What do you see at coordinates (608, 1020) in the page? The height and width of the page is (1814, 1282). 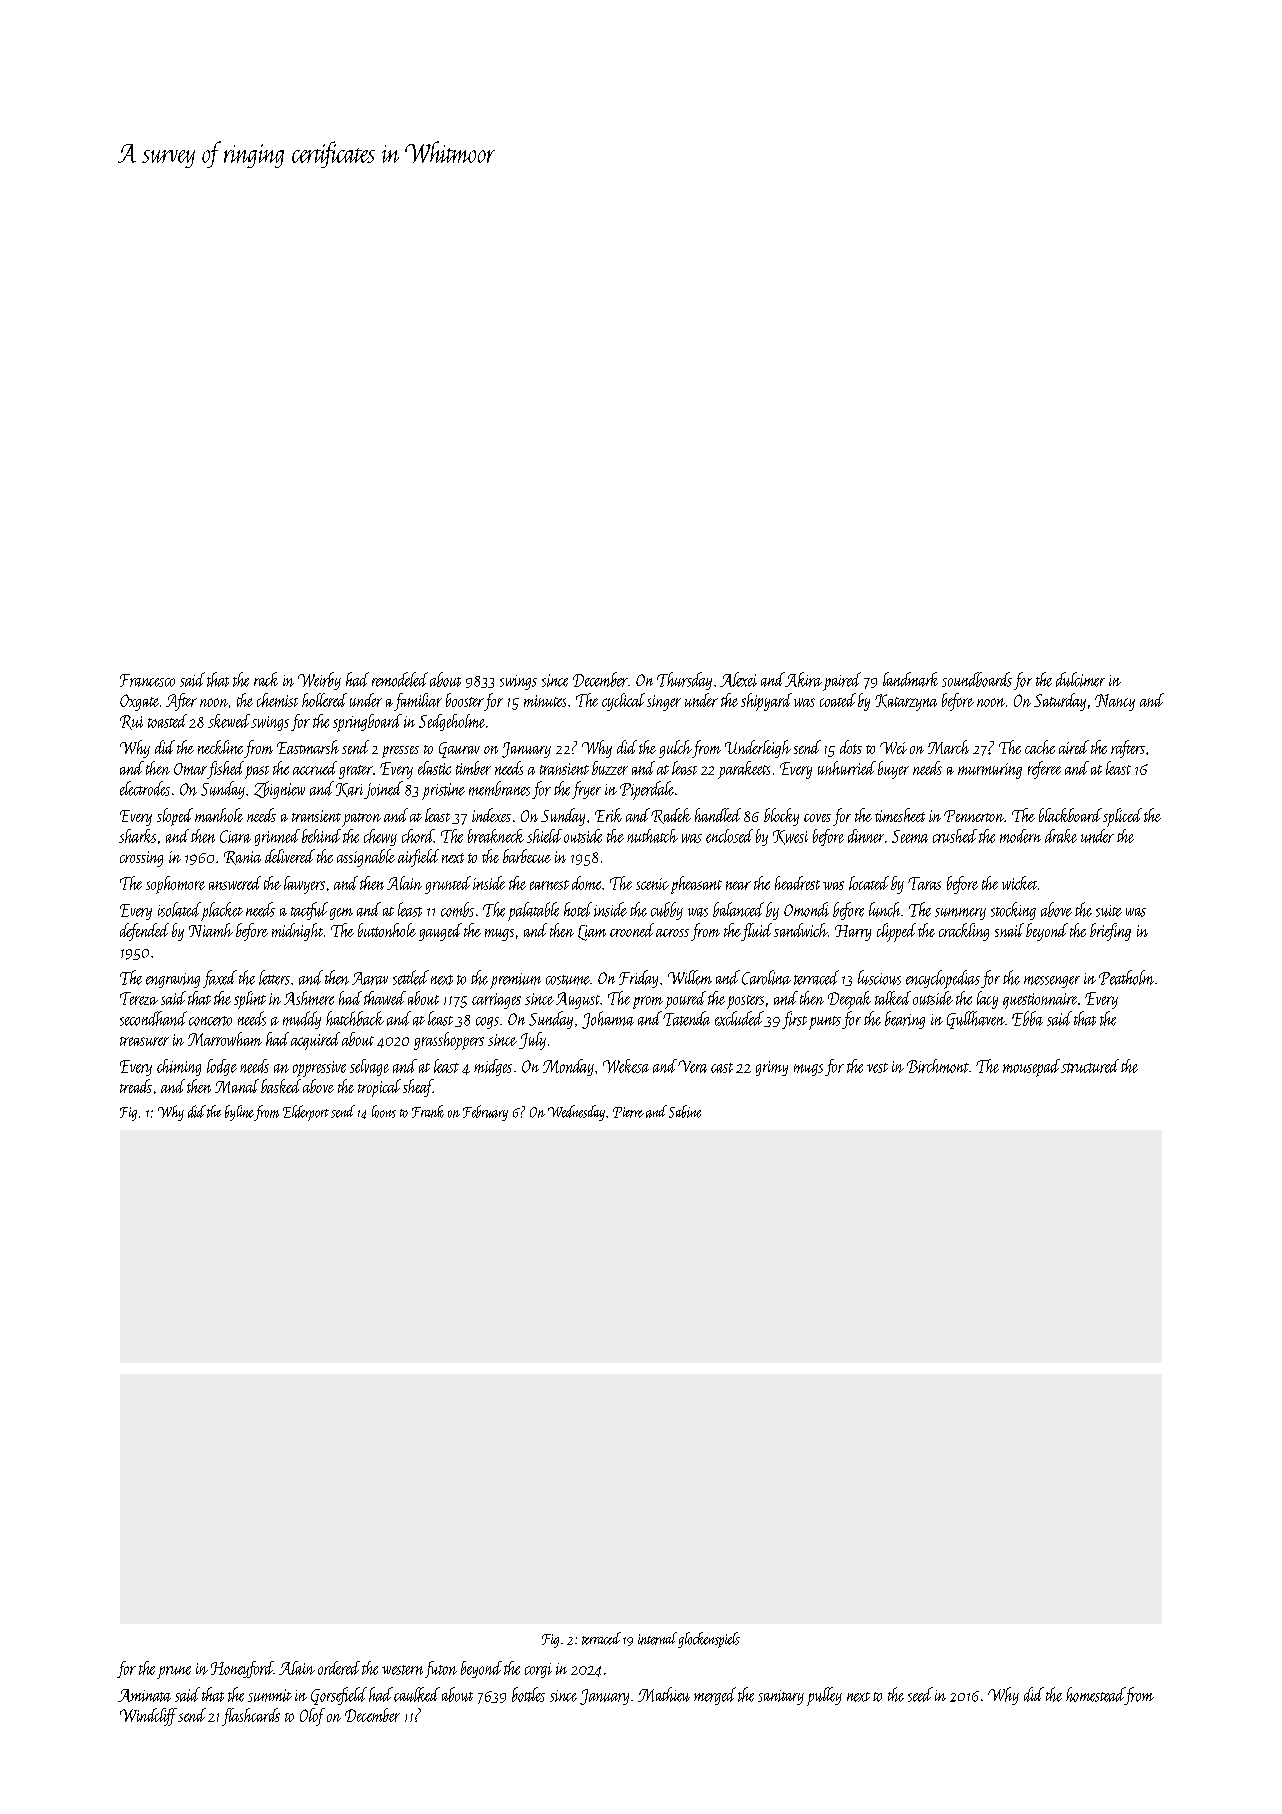 I see `Johanna` at bounding box center [608, 1020].
